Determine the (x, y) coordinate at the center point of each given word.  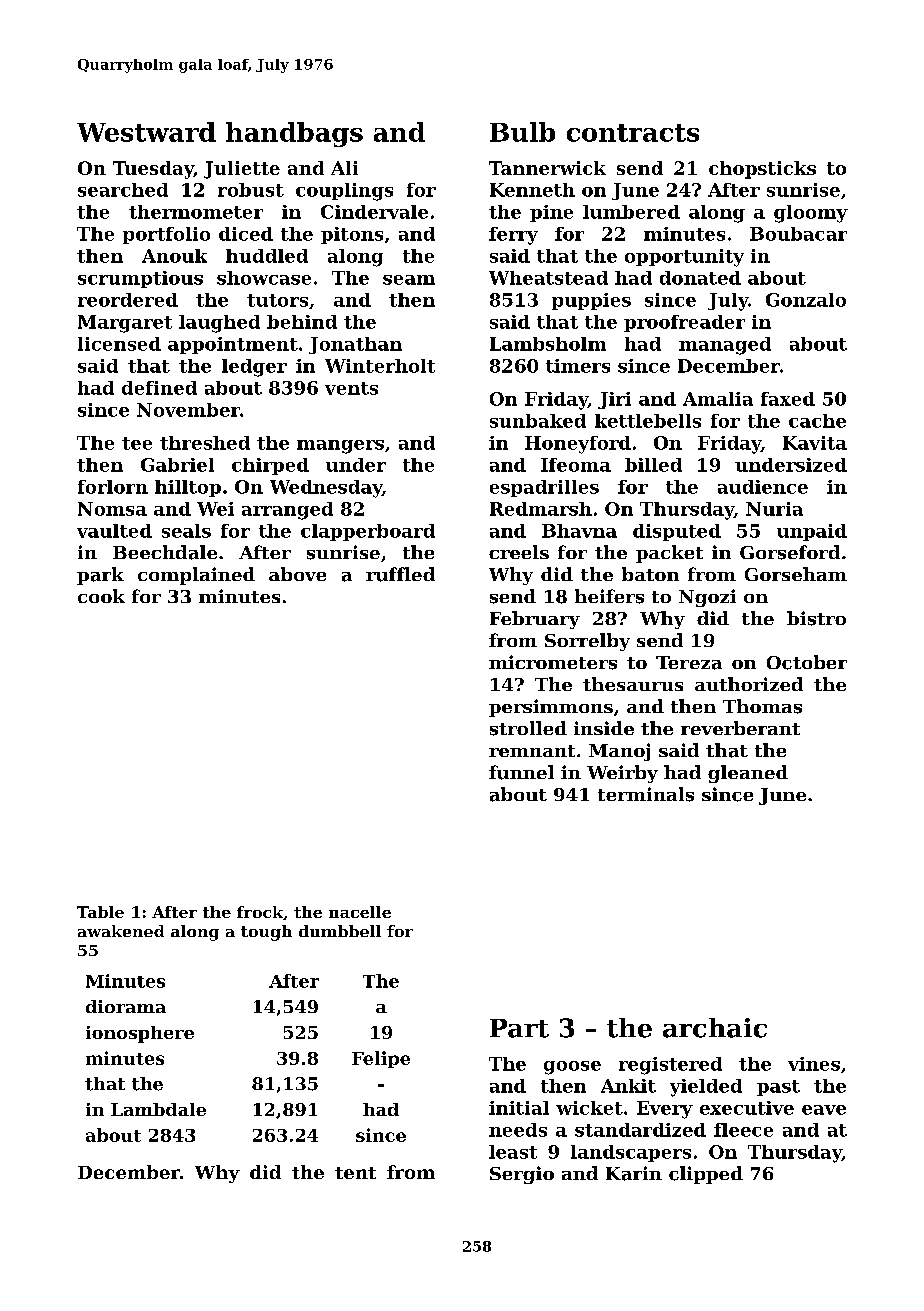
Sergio (522, 1175)
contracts (633, 133)
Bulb (522, 132)
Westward (146, 132)
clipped (706, 1175)
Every (665, 1110)
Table (100, 912)
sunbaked (538, 421)
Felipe (381, 1059)
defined (159, 388)
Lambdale (158, 1109)
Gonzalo (806, 300)
